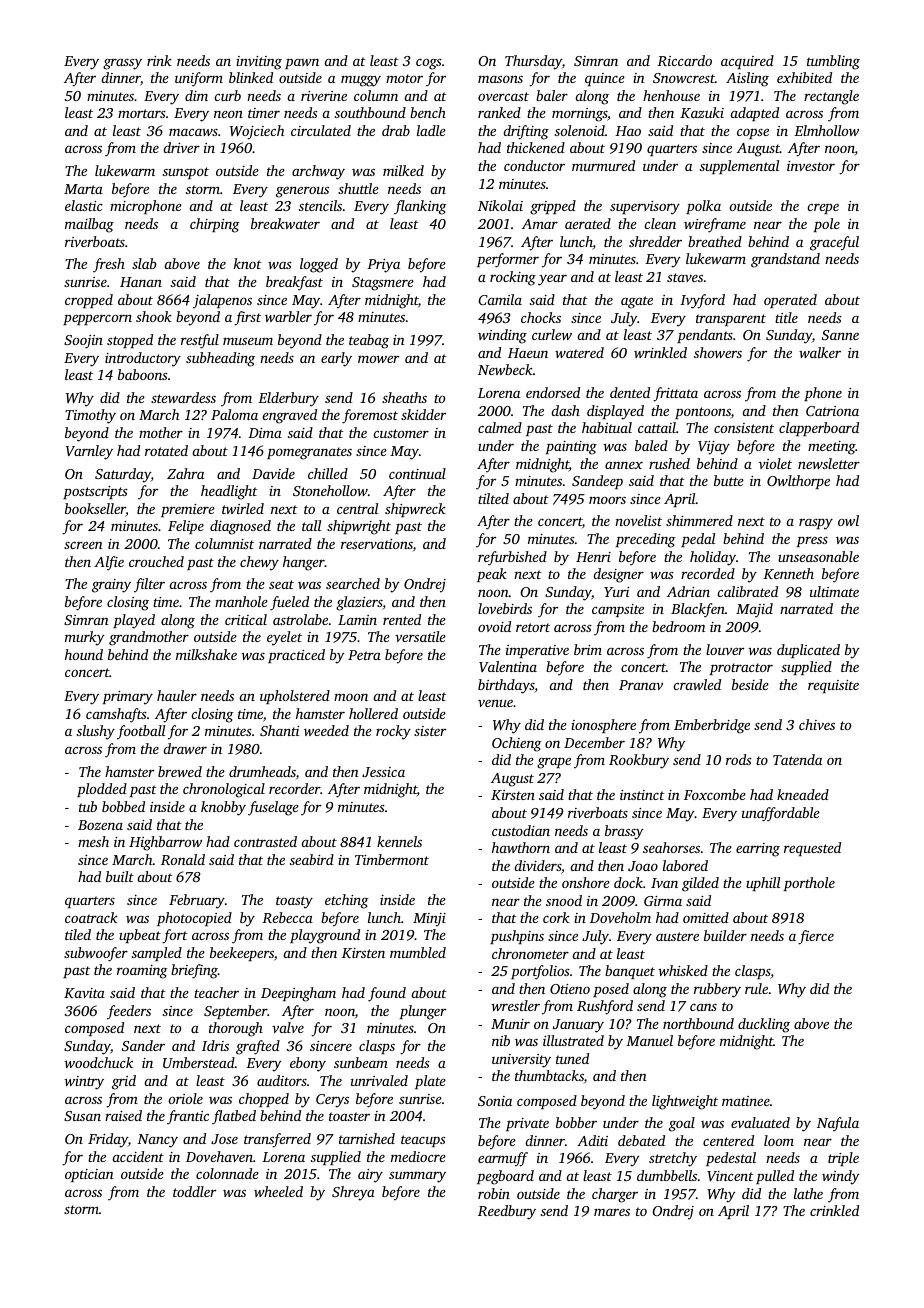 This page has width=924, height=1308. What do you see at coordinates (89, 301) in the page?
I see `cropped` at bounding box center [89, 301].
